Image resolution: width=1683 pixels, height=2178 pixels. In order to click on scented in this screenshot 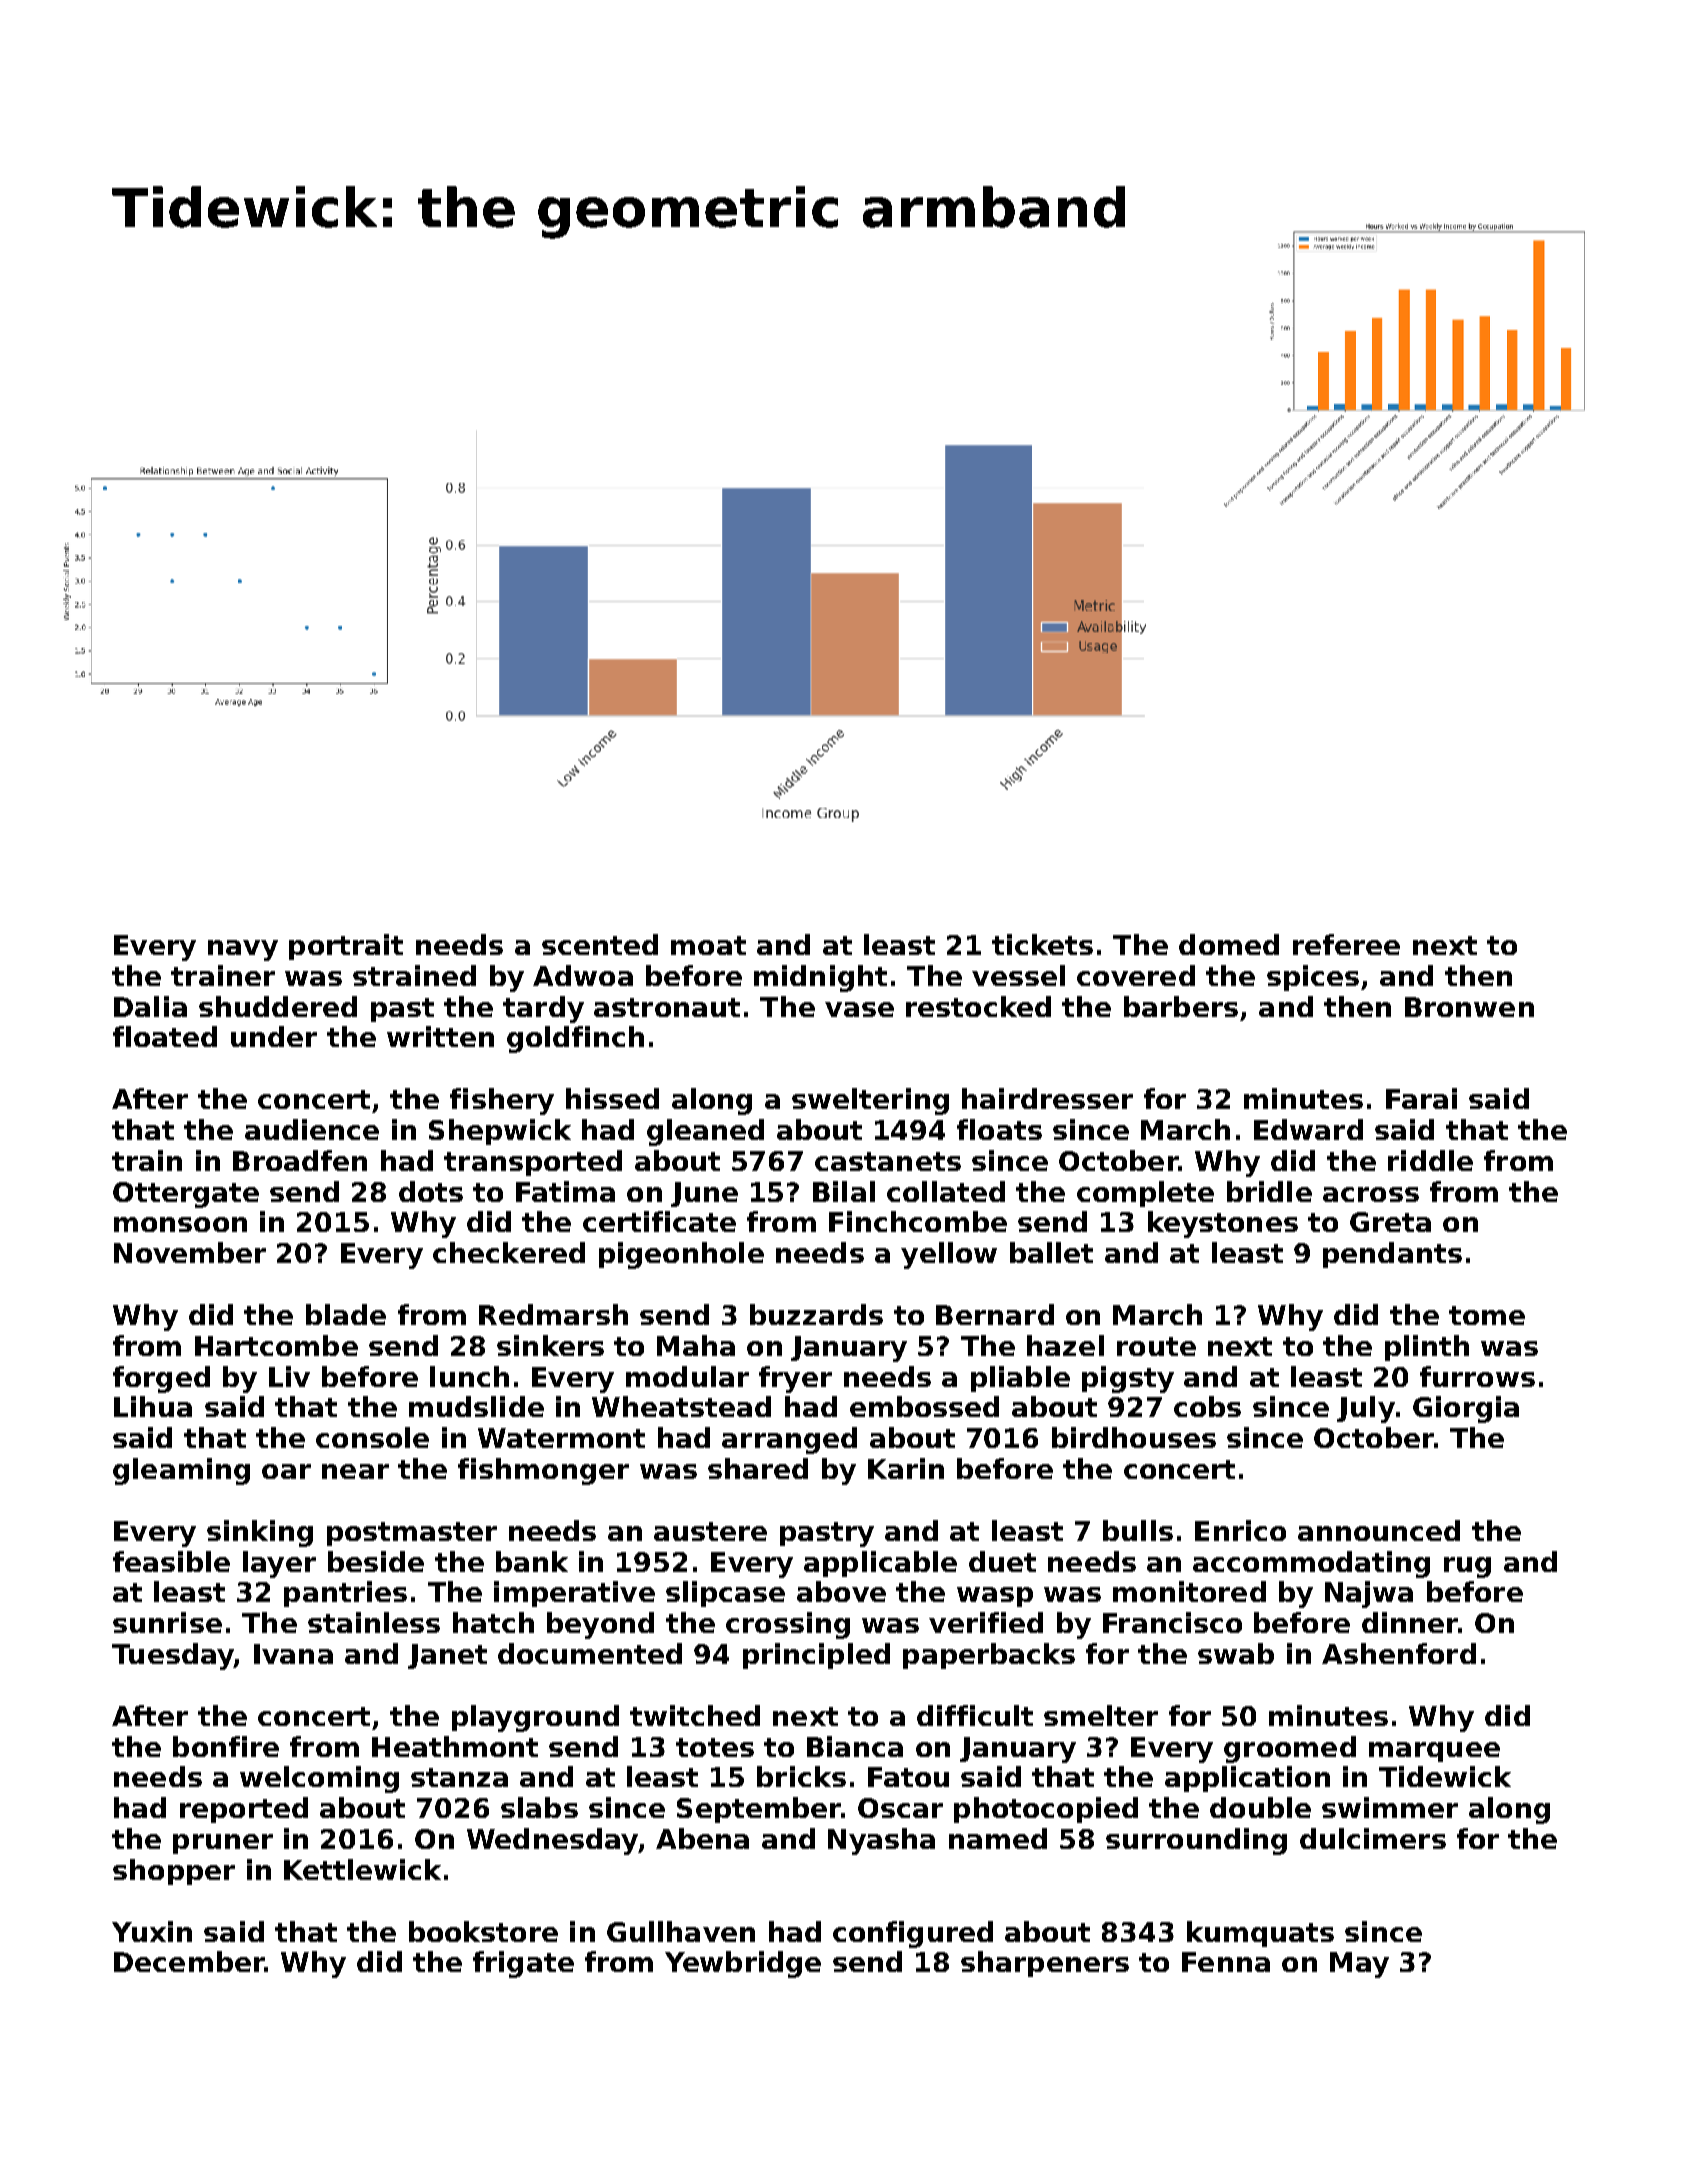, I will do `click(600, 944)`.
